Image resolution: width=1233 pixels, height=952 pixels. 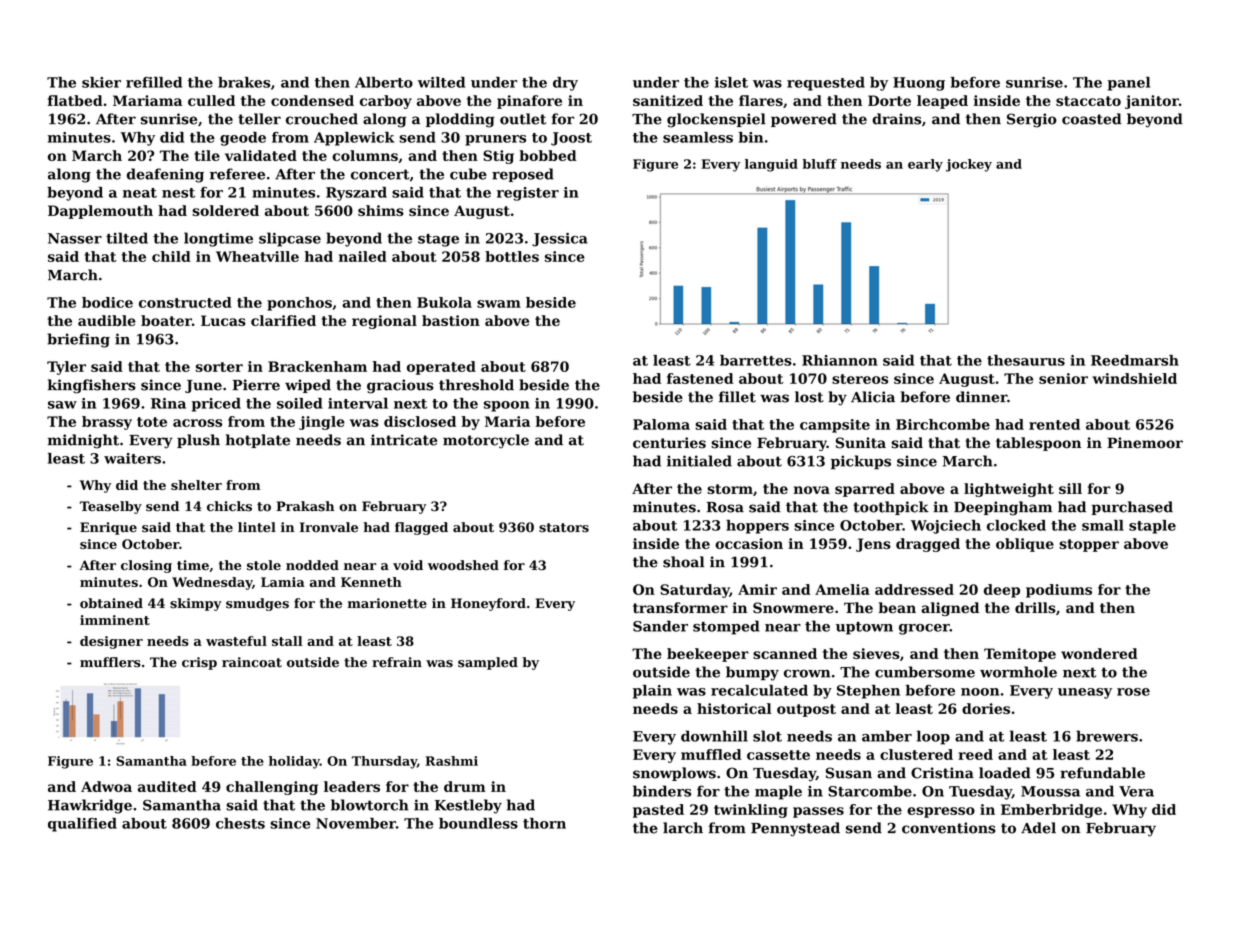 I want to click on addressed, so click(x=914, y=589).
